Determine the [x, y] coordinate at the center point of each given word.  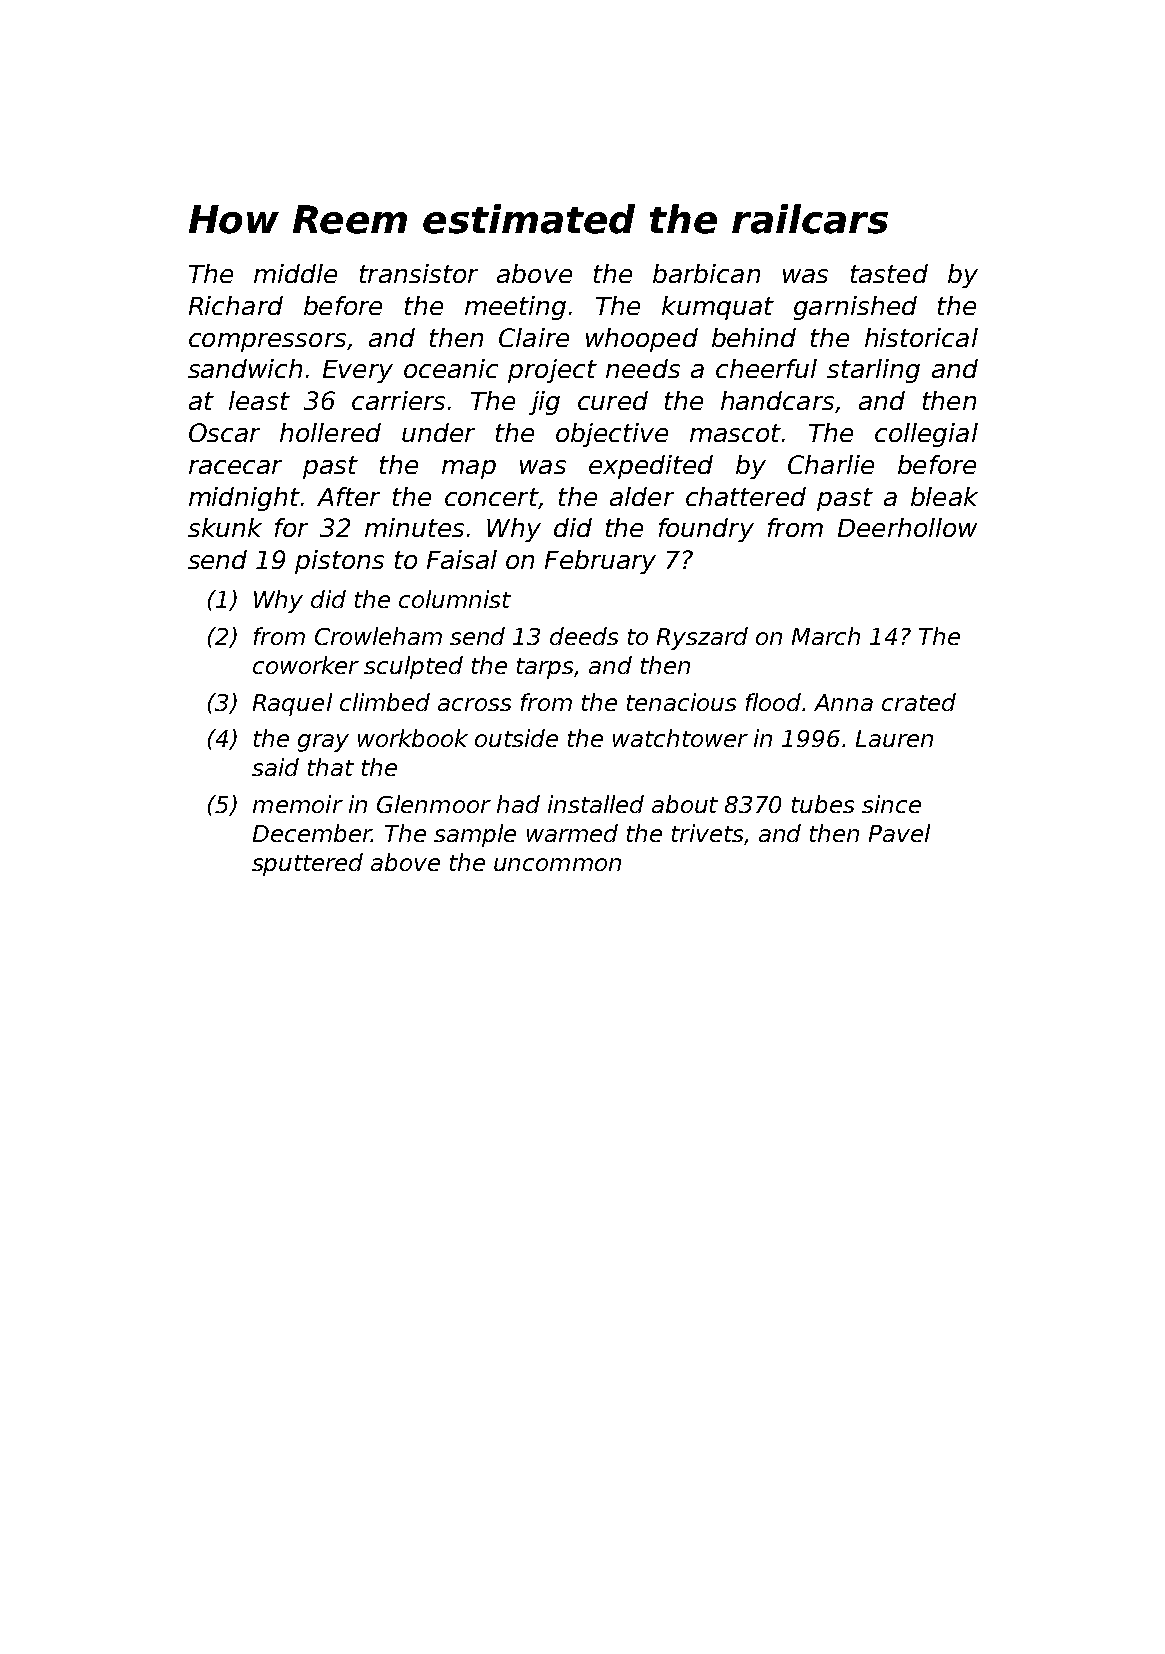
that [331, 767]
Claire [534, 337]
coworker [306, 665]
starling [873, 371]
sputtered [307, 864]
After [348, 496]
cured [613, 400]
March [826, 636]
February [600, 562]
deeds [584, 636]
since [891, 804]
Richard [236, 305]
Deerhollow [907, 527]
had [518, 804]
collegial [926, 435]
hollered [330, 432]
